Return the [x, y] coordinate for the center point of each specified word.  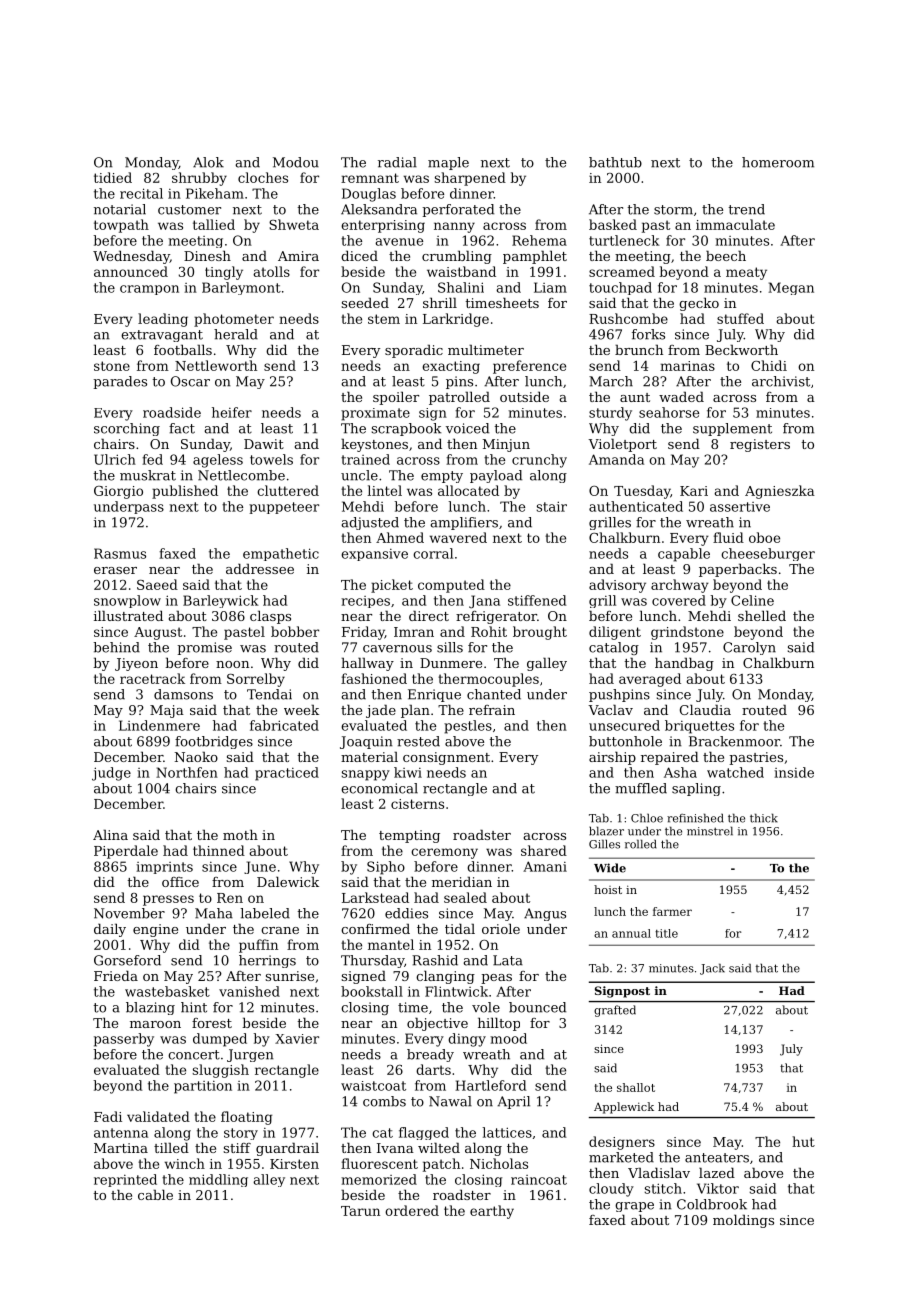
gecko [699, 304]
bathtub [615, 162]
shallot [636, 1087]
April [513, 1102]
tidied [113, 177]
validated [158, 1116]
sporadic [414, 351]
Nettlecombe [241, 475]
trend [746, 209]
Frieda [116, 975]
